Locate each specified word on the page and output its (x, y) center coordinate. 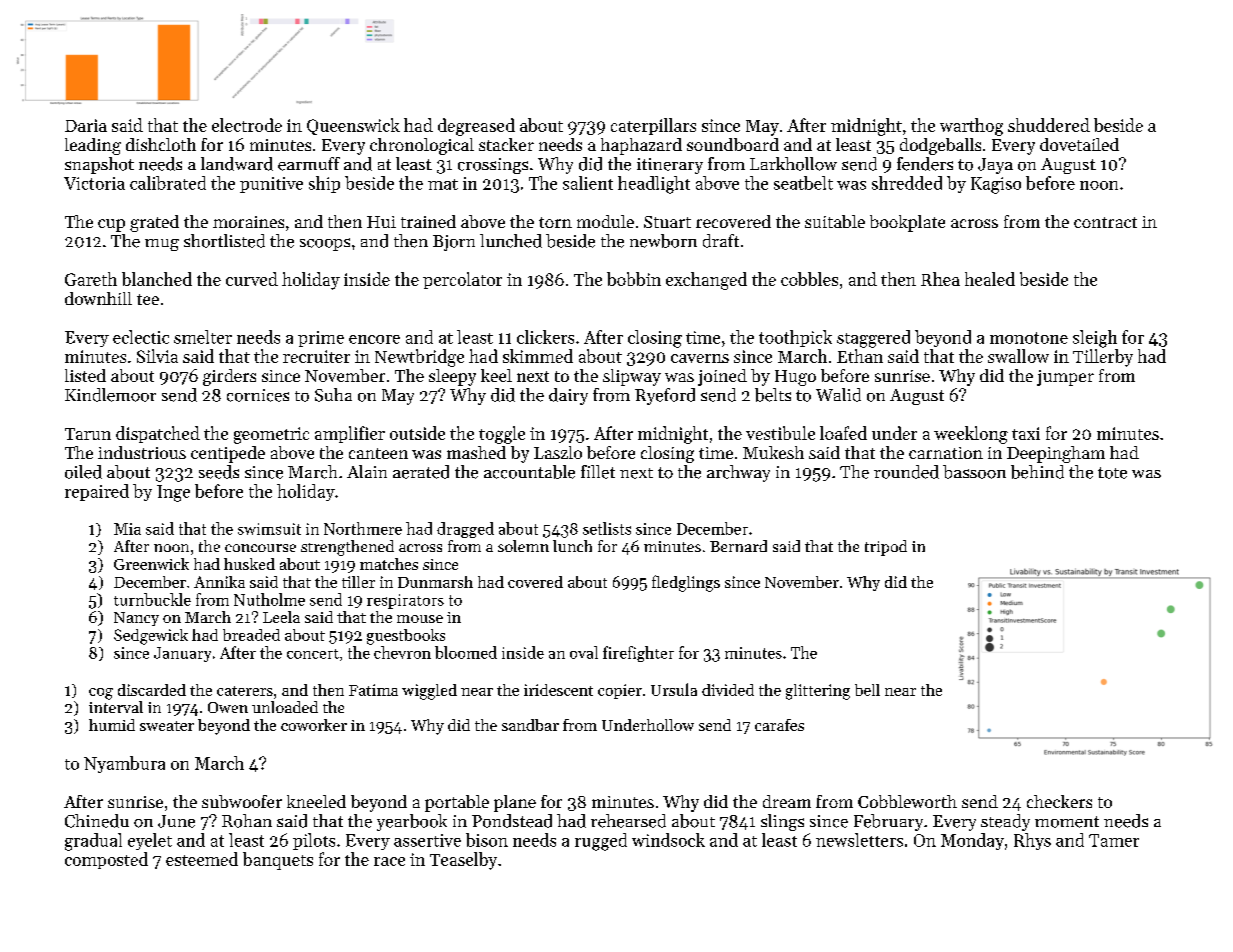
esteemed (202, 859)
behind (1037, 472)
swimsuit (269, 529)
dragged (465, 530)
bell (867, 690)
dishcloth (161, 144)
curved (252, 279)
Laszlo (558, 452)
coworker (314, 725)
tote (1112, 473)
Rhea (940, 279)
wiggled (429, 692)
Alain (367, 471)
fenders (925, 164)
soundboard (733, 144)
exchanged (706, 281)
